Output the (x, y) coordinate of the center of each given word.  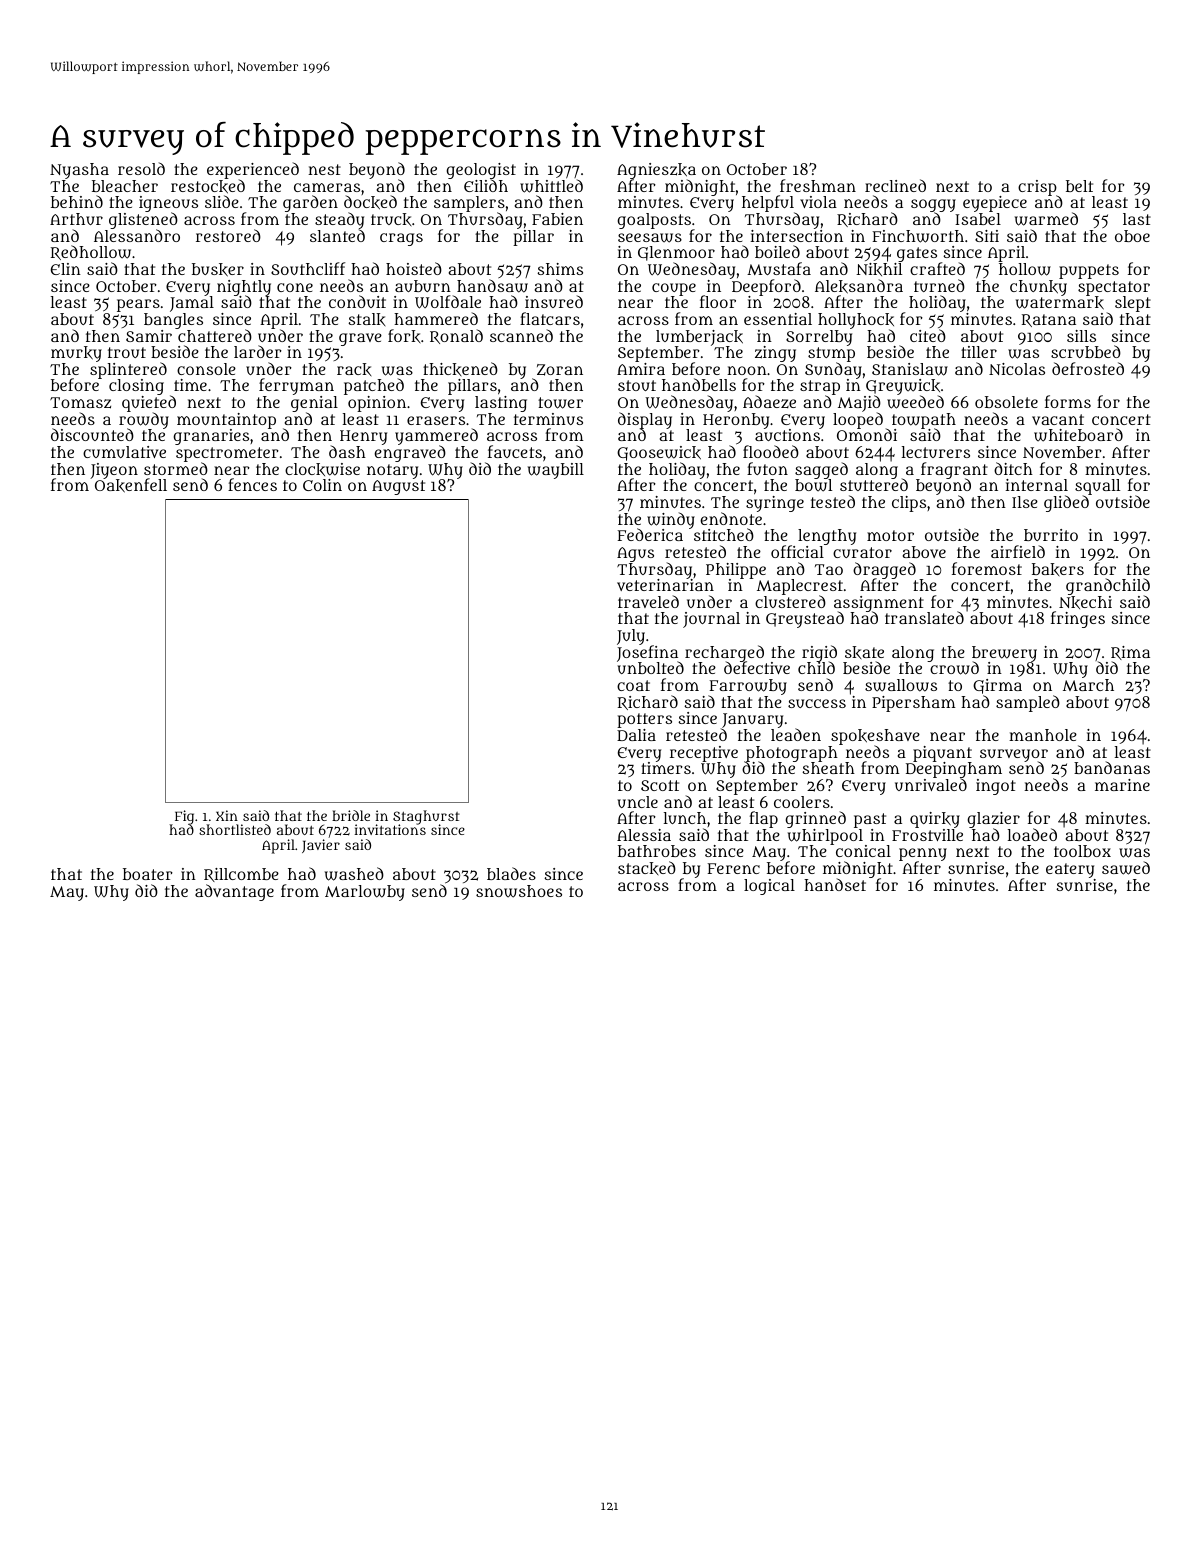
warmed (1046, 219)
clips (909, 504)
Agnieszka (656, 171)
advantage (234, 892)
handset (835, 885)
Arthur (76, 219)
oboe (1132, 236)
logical (769, 887)
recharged (724, 653)
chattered (215, 335)
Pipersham (913, 704)
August (398, 487)
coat (633, 685)
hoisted (414, 268)
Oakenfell (131, 486)
